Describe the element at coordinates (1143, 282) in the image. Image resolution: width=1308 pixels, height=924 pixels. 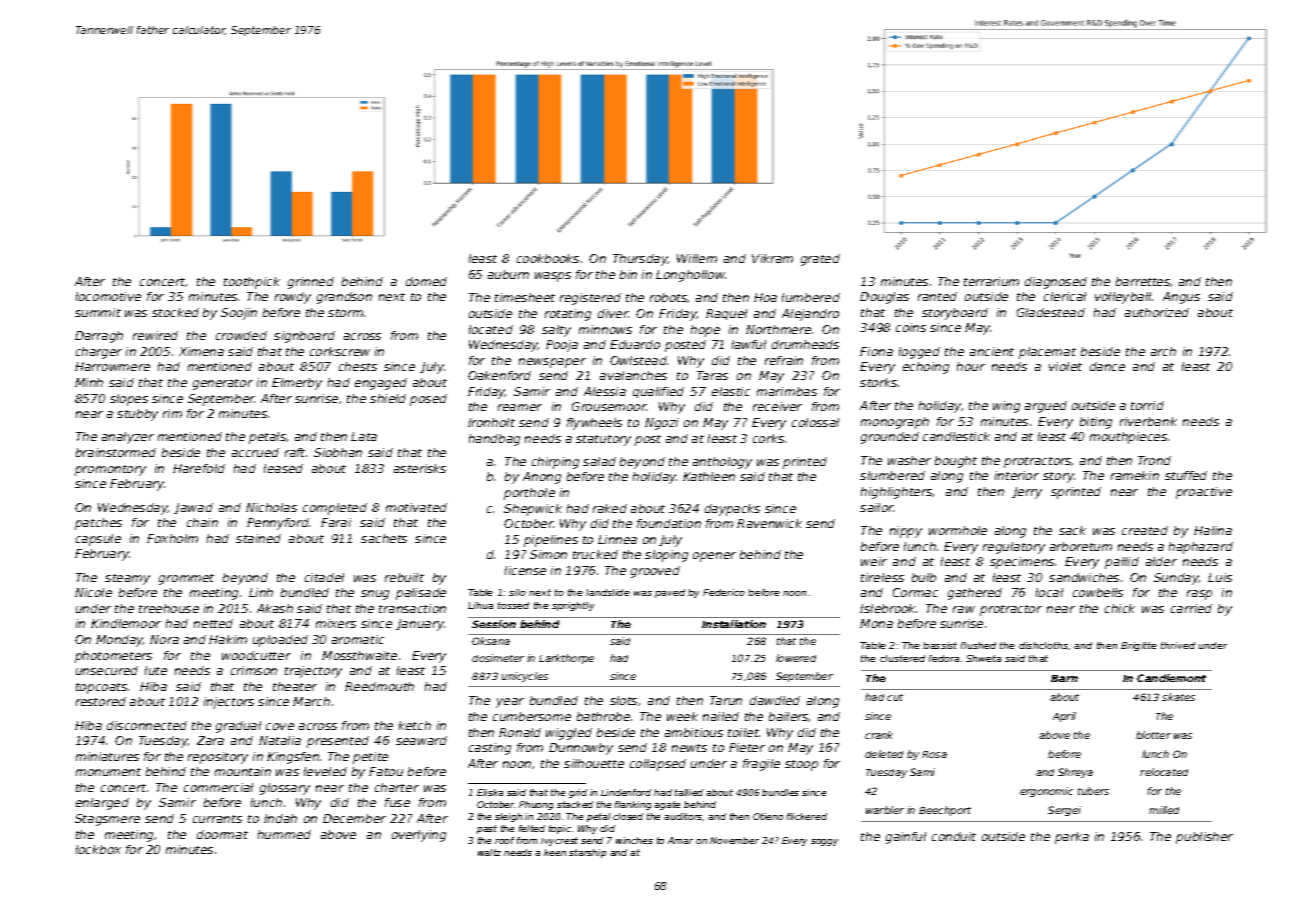
I see `barrettes` at that location.
